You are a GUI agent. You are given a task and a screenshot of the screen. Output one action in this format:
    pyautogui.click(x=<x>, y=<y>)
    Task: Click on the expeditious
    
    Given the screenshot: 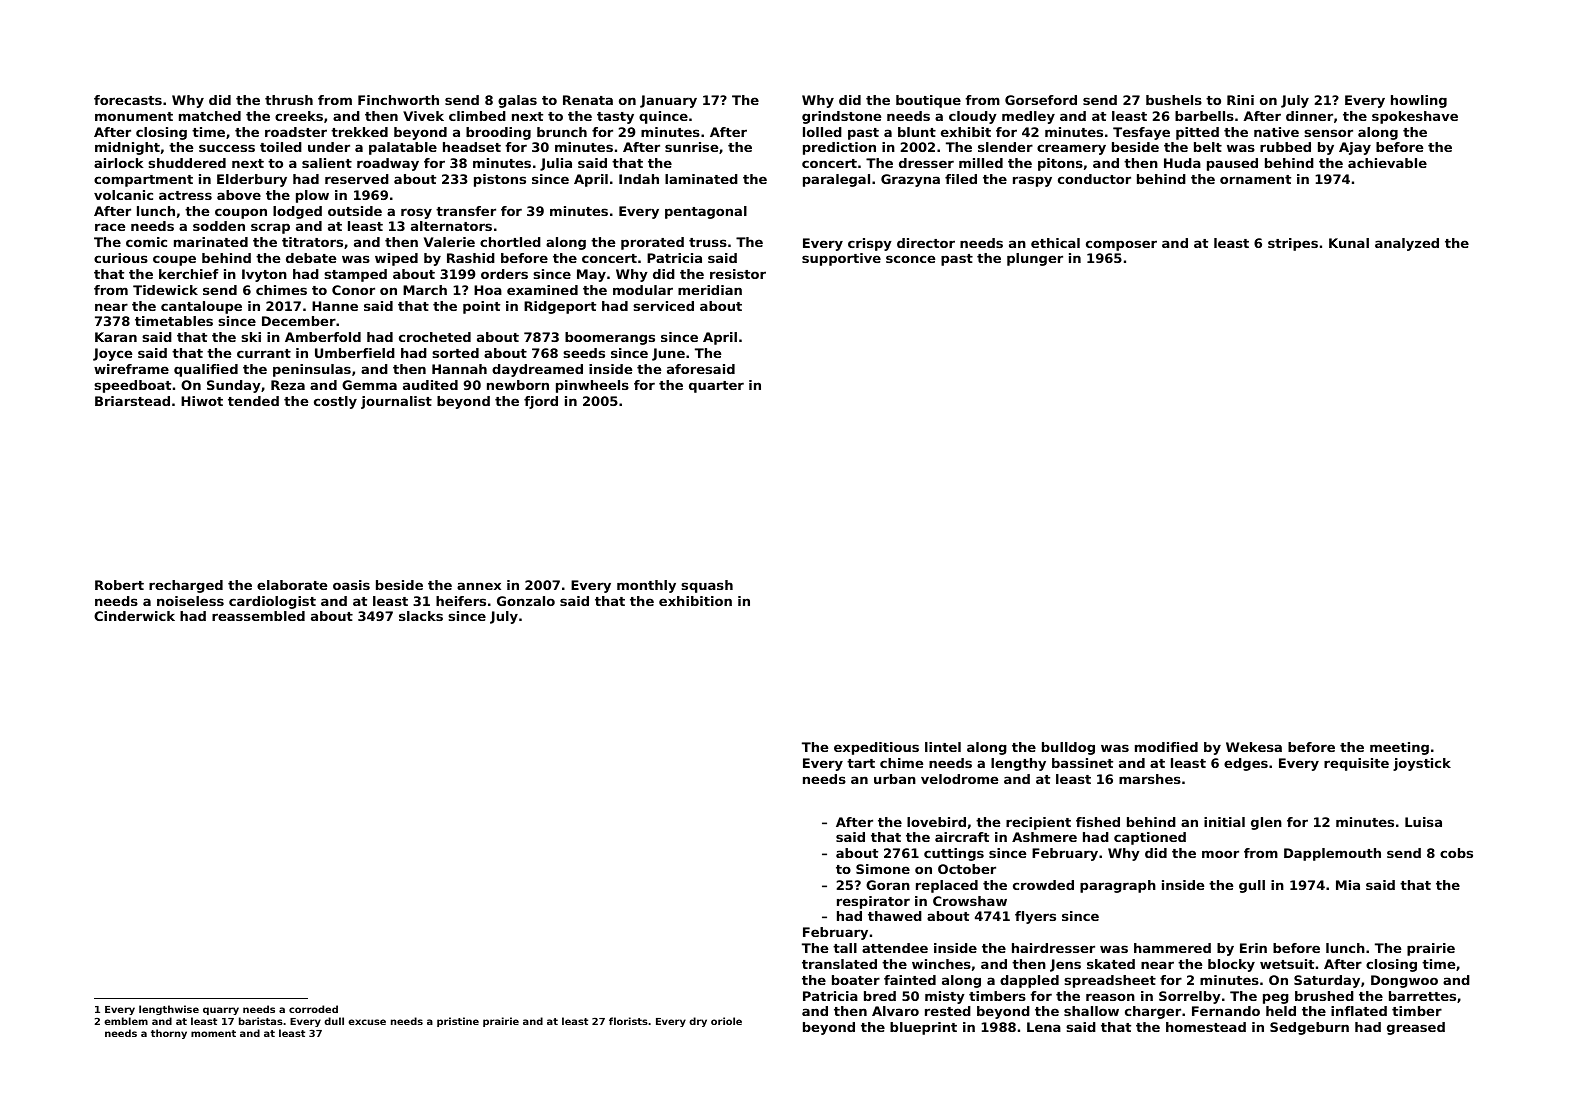 What is the action you would take?
    pyautogui.click(x=876, y=748)
